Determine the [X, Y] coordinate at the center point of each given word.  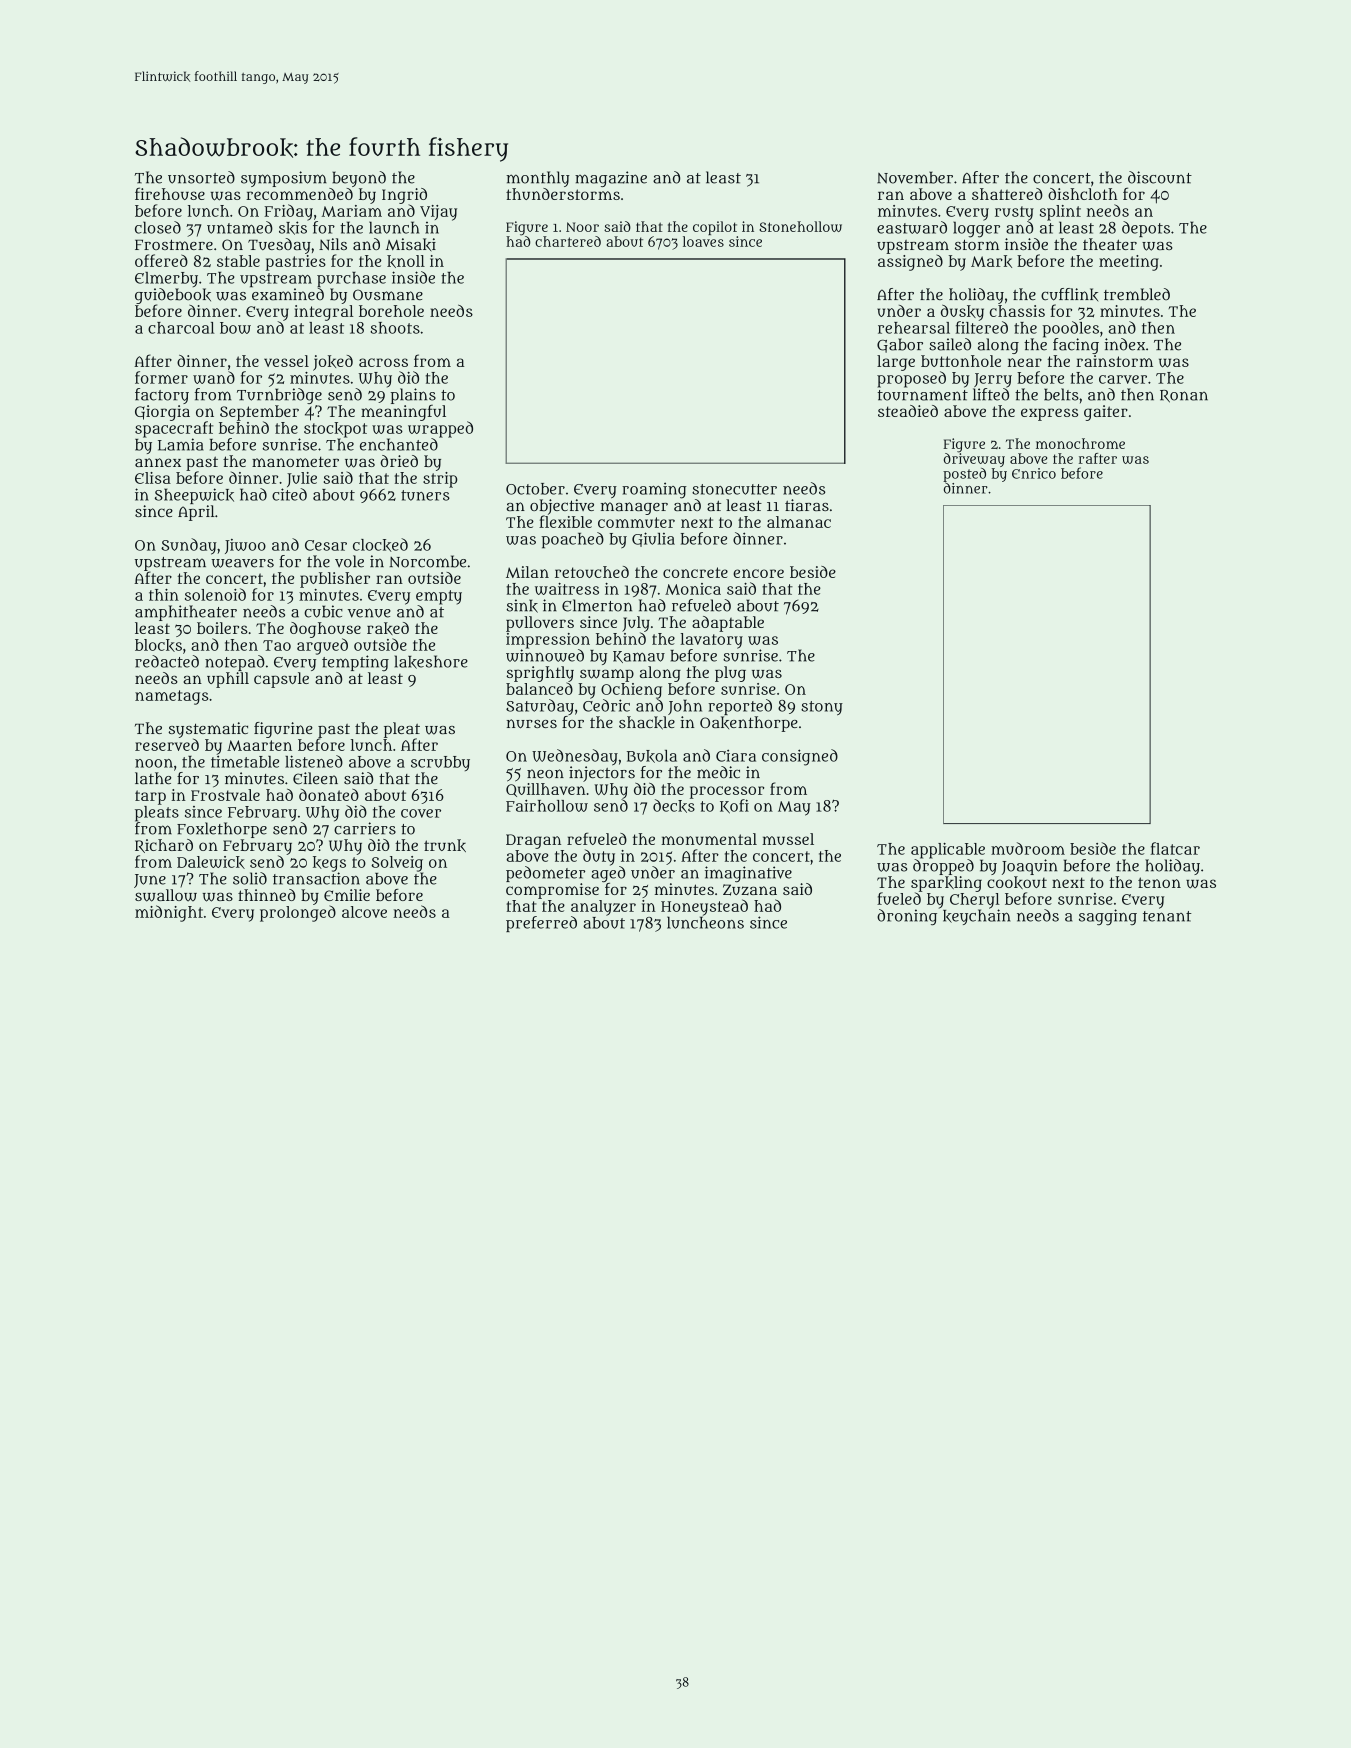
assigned [910, 263]
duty [599, 857]
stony [822, 708]
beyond [359, 179]
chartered [568, 241]
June [150, 881]
